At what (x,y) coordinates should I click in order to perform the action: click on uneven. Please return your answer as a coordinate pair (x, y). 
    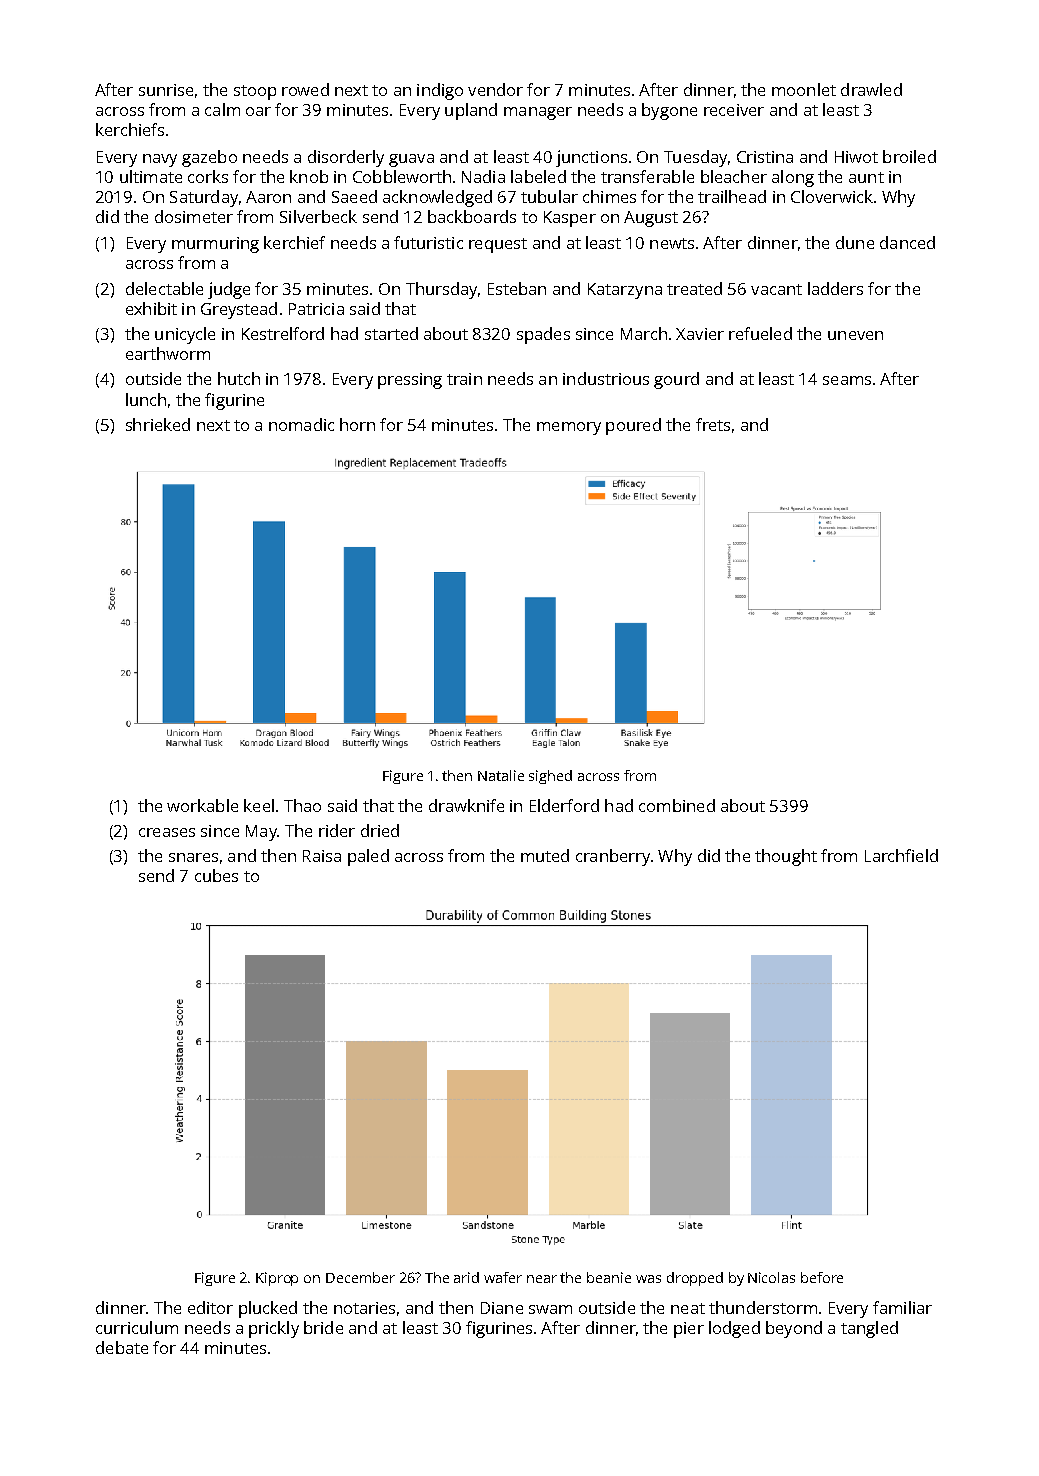
    Looking at the image, I should click on (855, 335).
